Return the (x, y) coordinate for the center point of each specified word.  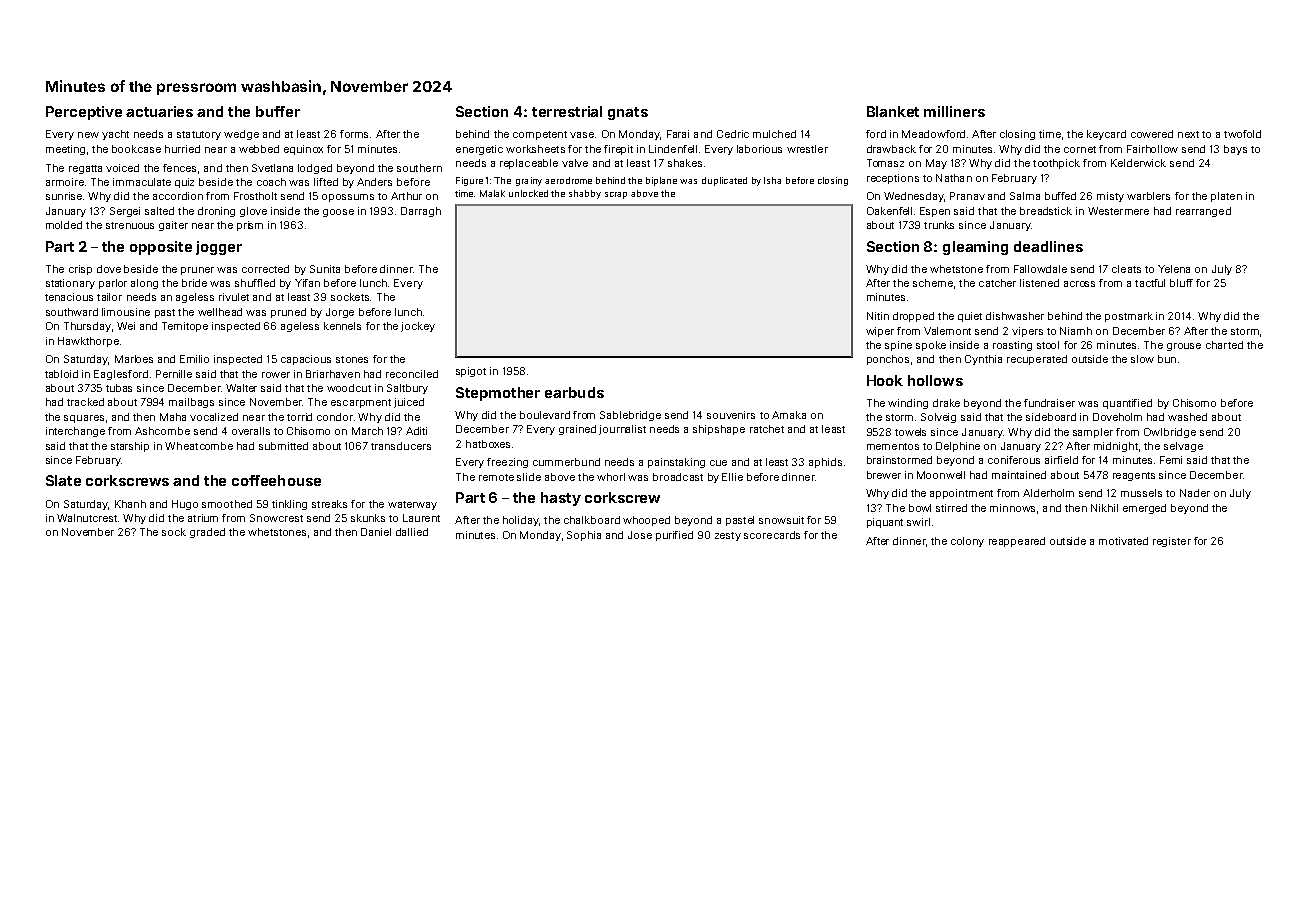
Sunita (325, 269)
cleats (1126, 269)
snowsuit (781, 520)
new (88, 135)
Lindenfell (673, 149)
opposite (161, 248)
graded (207, 533)
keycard (1106, 135)
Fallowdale (1040, 269)
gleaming (975, 248)
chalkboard (592, 520)
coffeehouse (276, 480)
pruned (288, 313)
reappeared (1017, 542)
